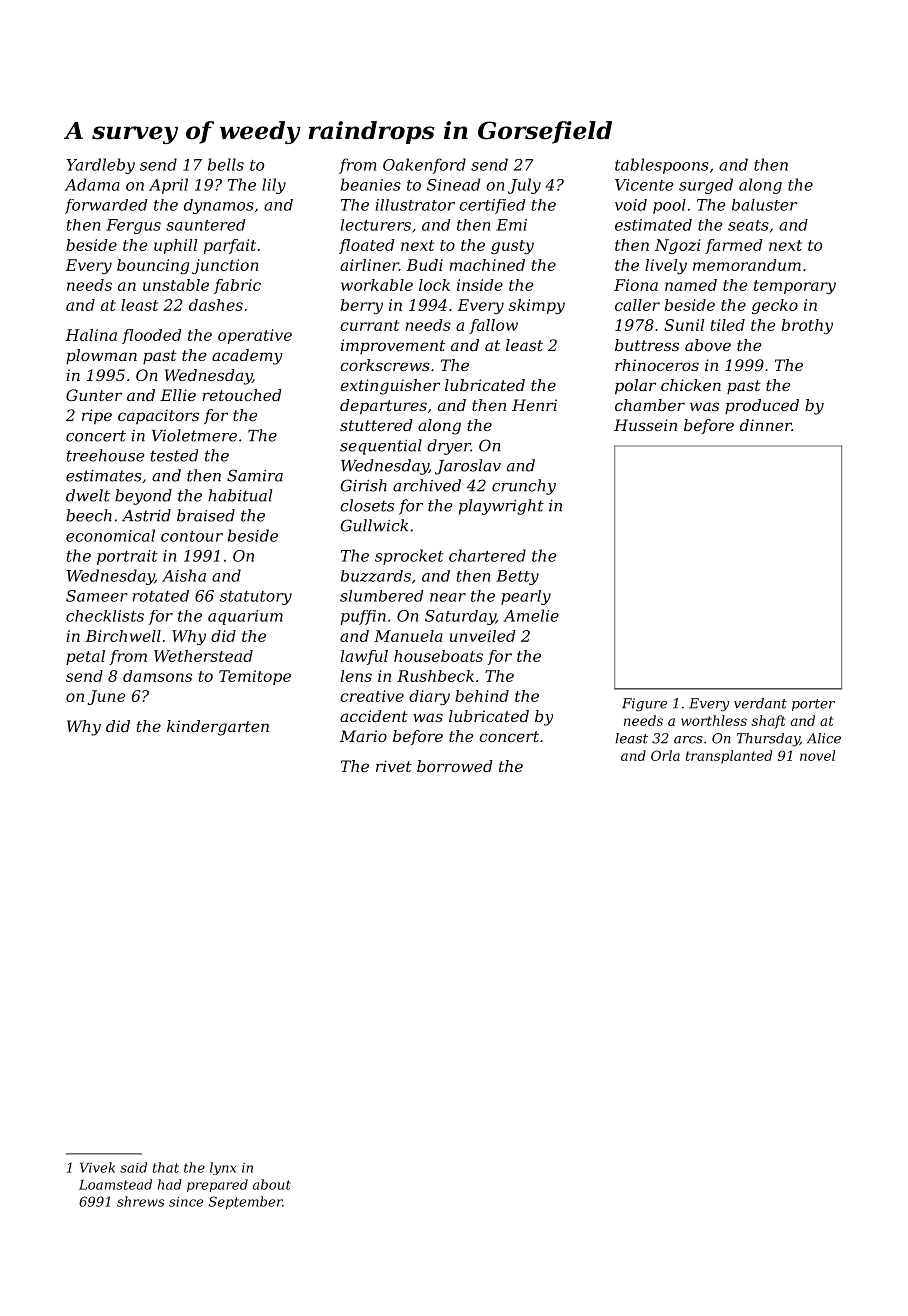 Image resolution: width=908 pixels, height=1316 pixels. I want to click on shrews, so click(141, 1201).
